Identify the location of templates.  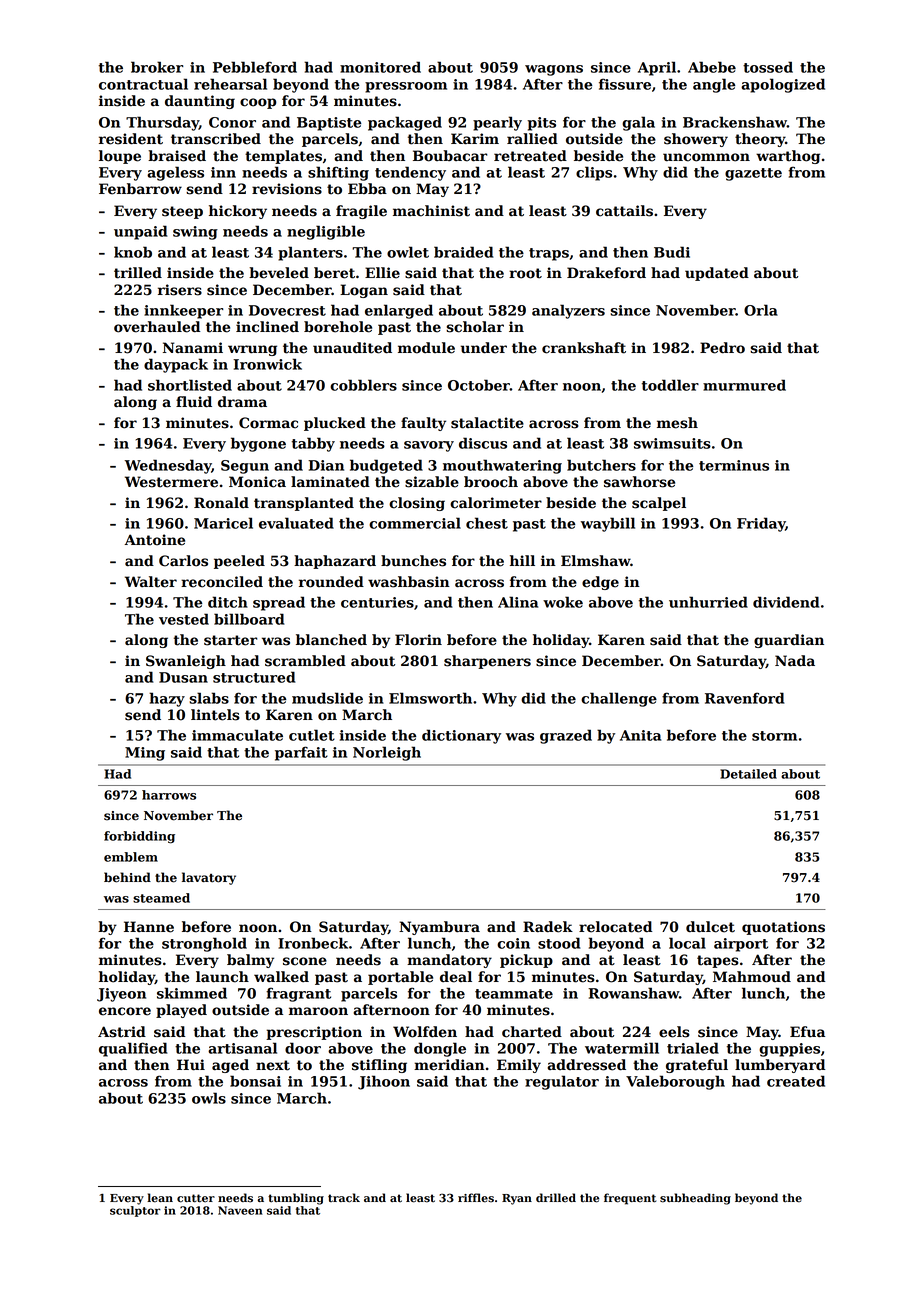
(283, 157).
